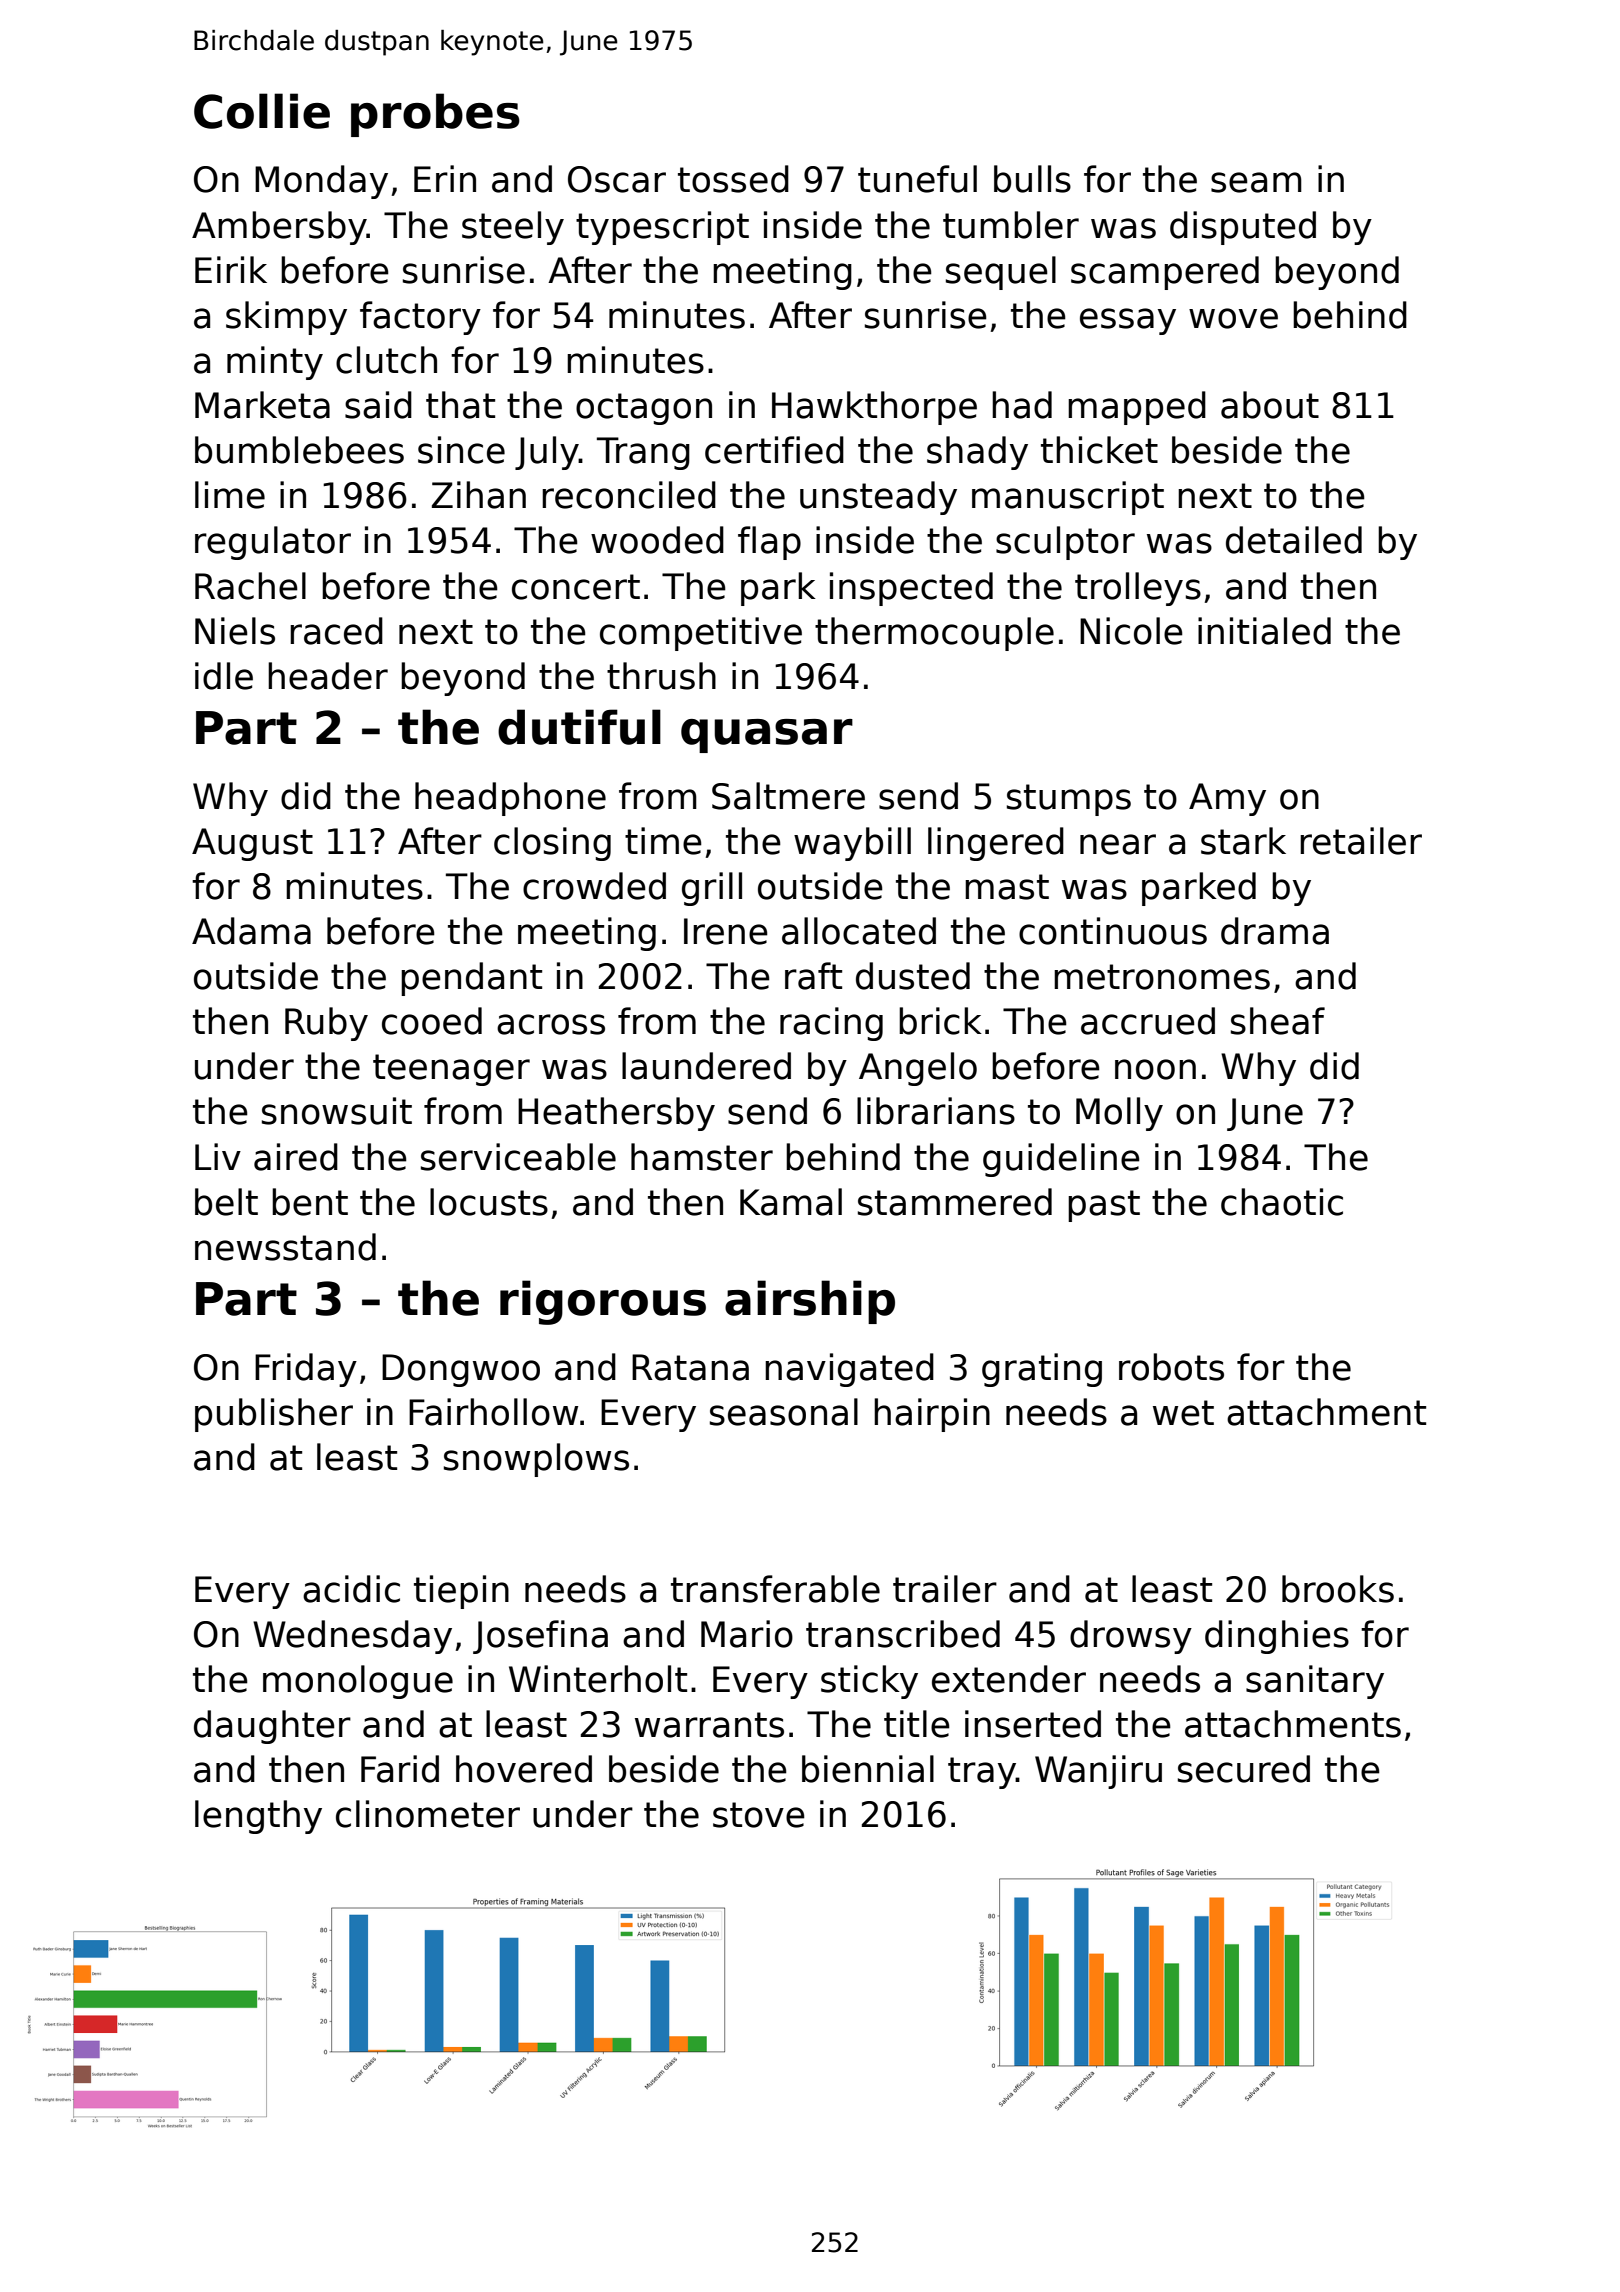  Describe the element at coordinates (1011, 225) in the screenshot. I see `tumbler` at that location.
